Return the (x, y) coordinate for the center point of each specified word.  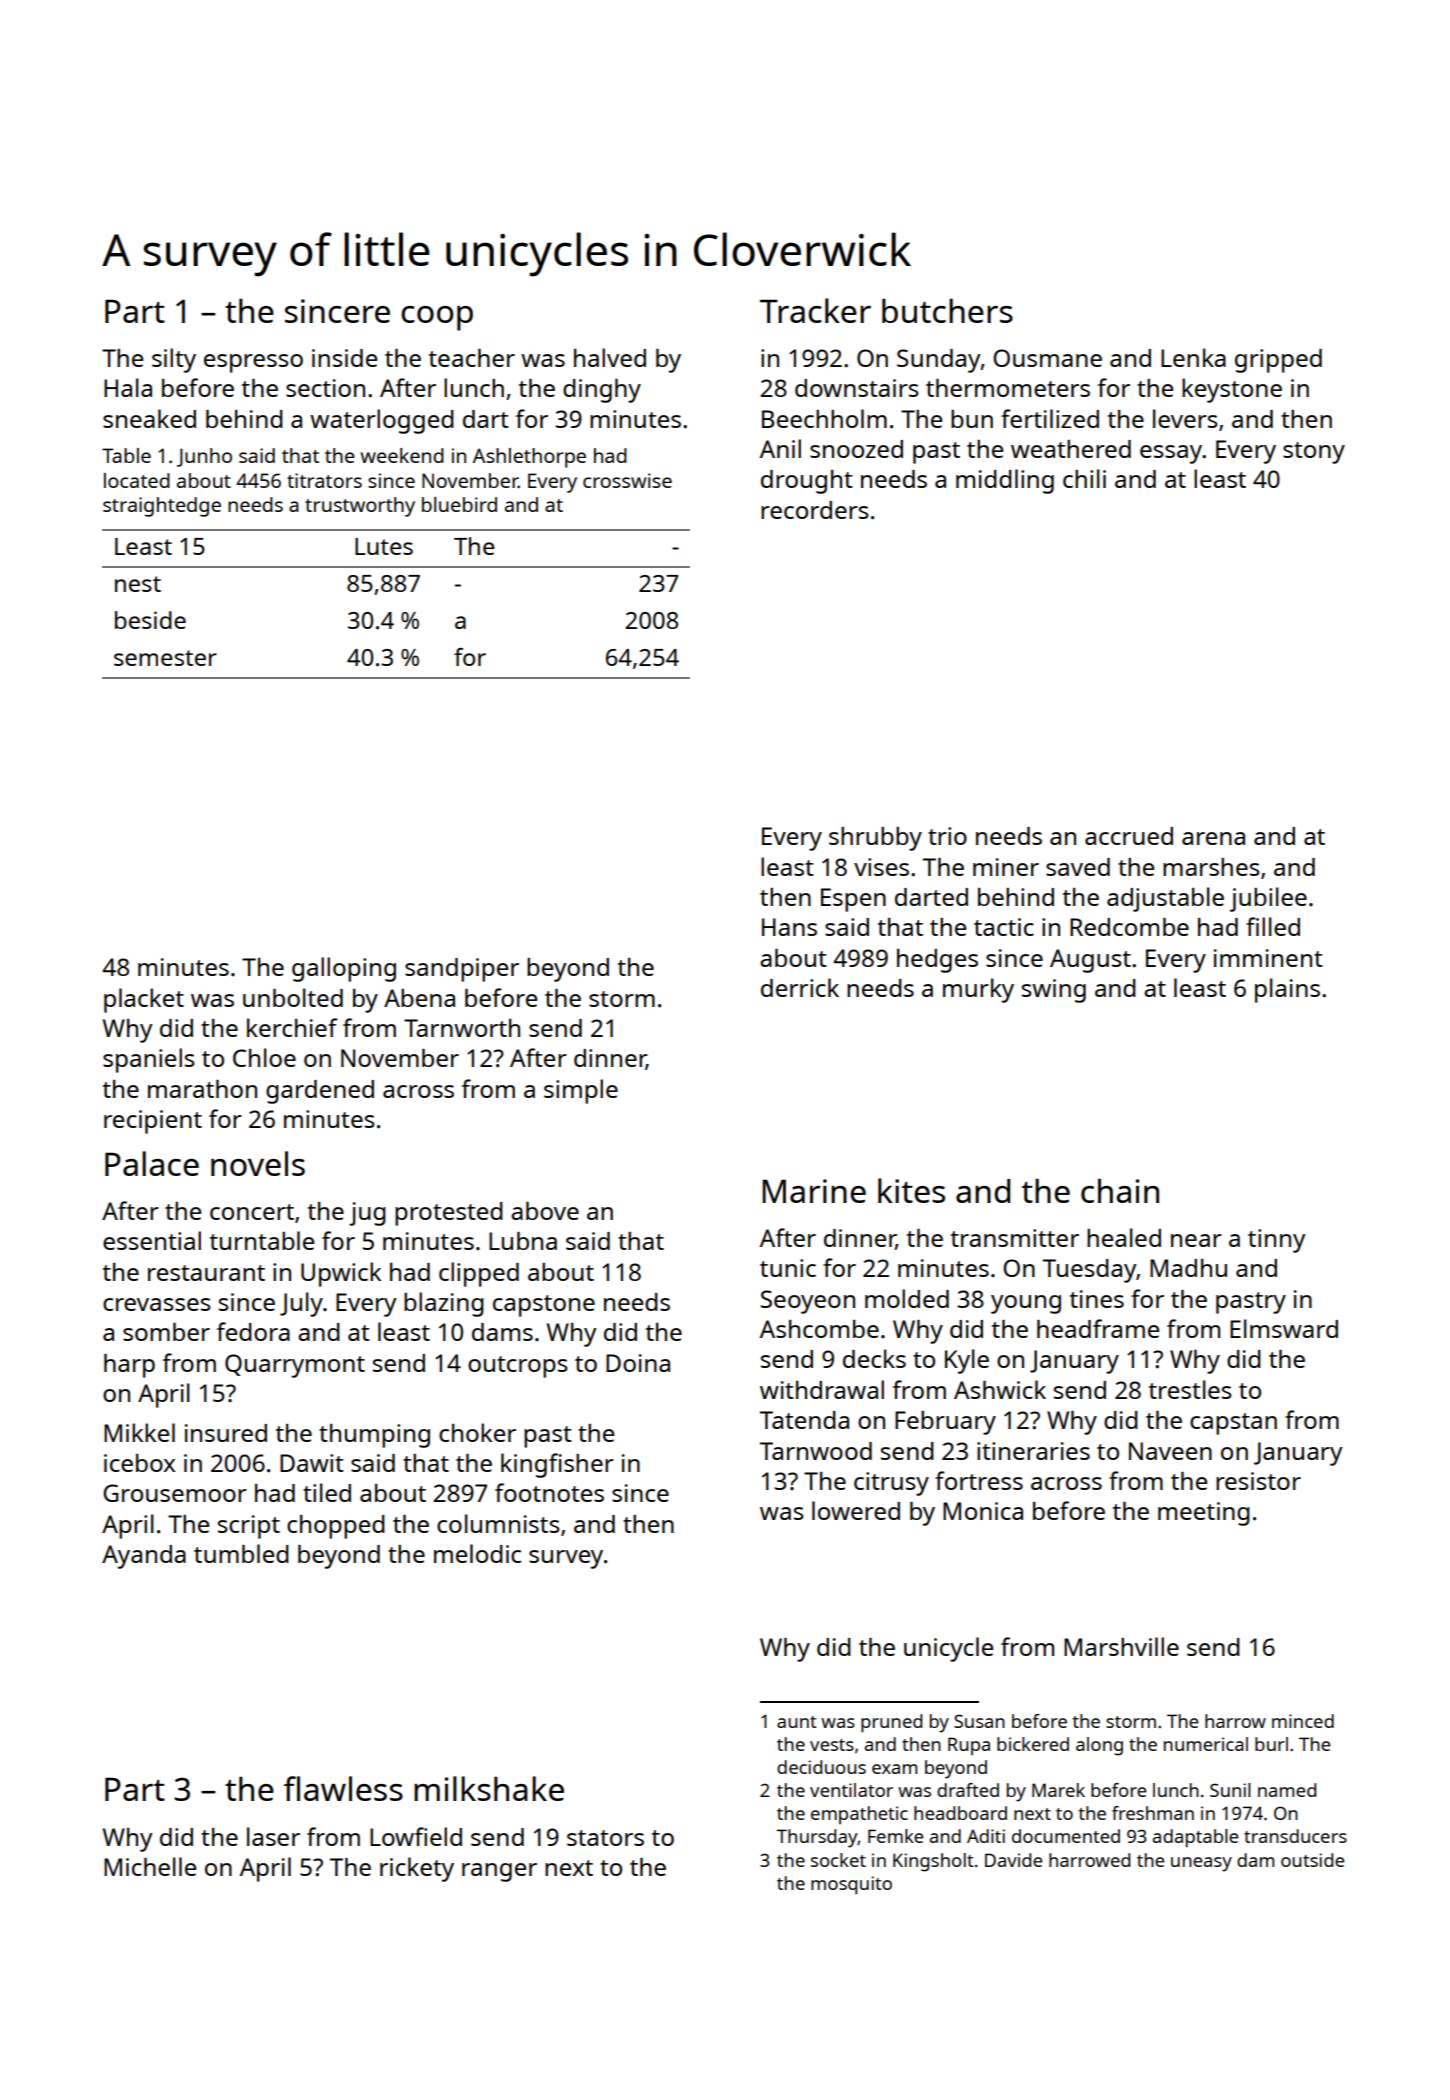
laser (273, 1836)
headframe (1098, 1328)
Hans (789, 927)
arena (1213, 838)
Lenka (1193, 357)
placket (144, 1000)
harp (129, 1366)
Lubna (523, 1241)
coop (437, 318)
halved (610, 357)
